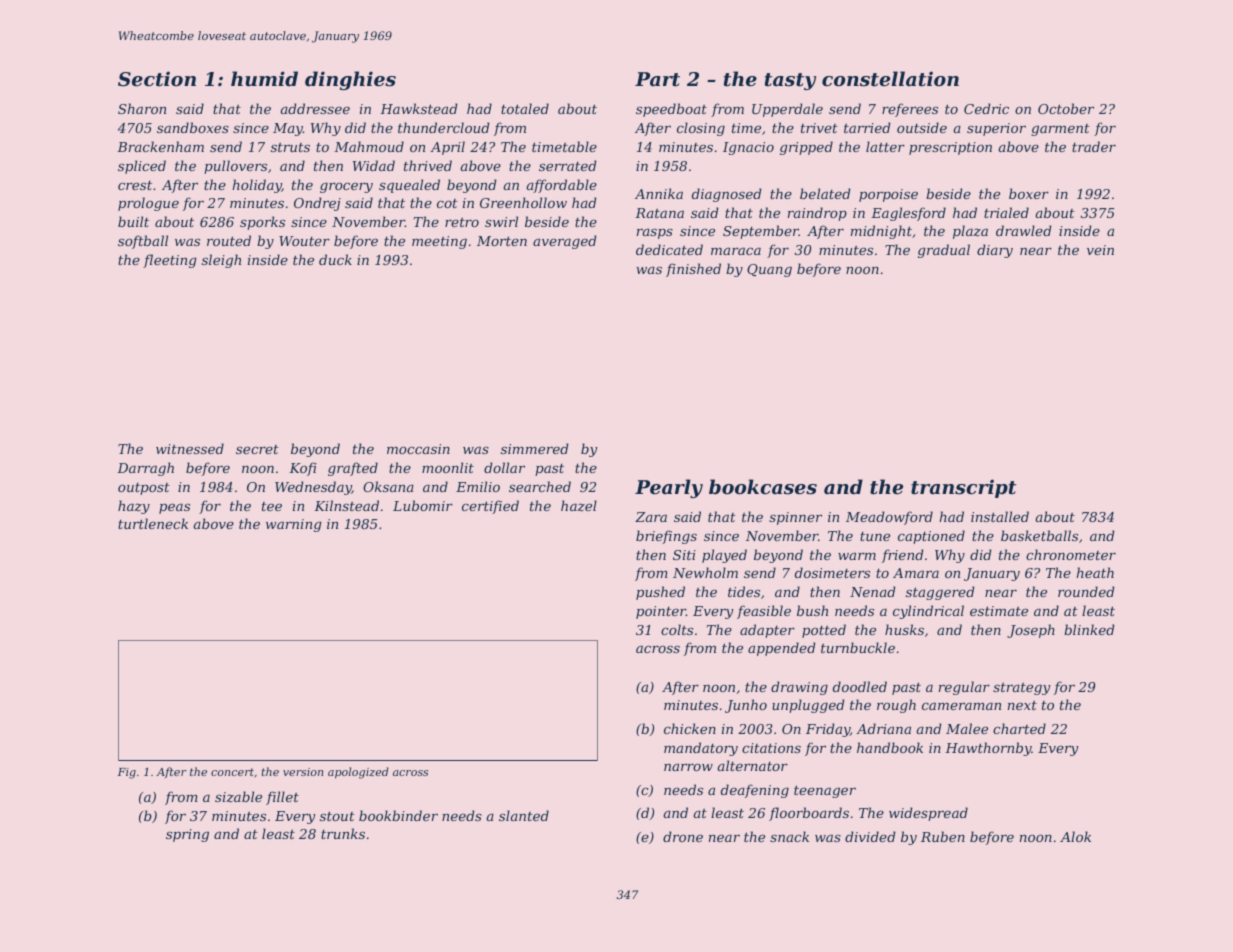 Image resolution: width=1233 pixels, height=952 pixels. Describe the element at coordinates (524, 815) in the document. I see `slanted` at that location.
